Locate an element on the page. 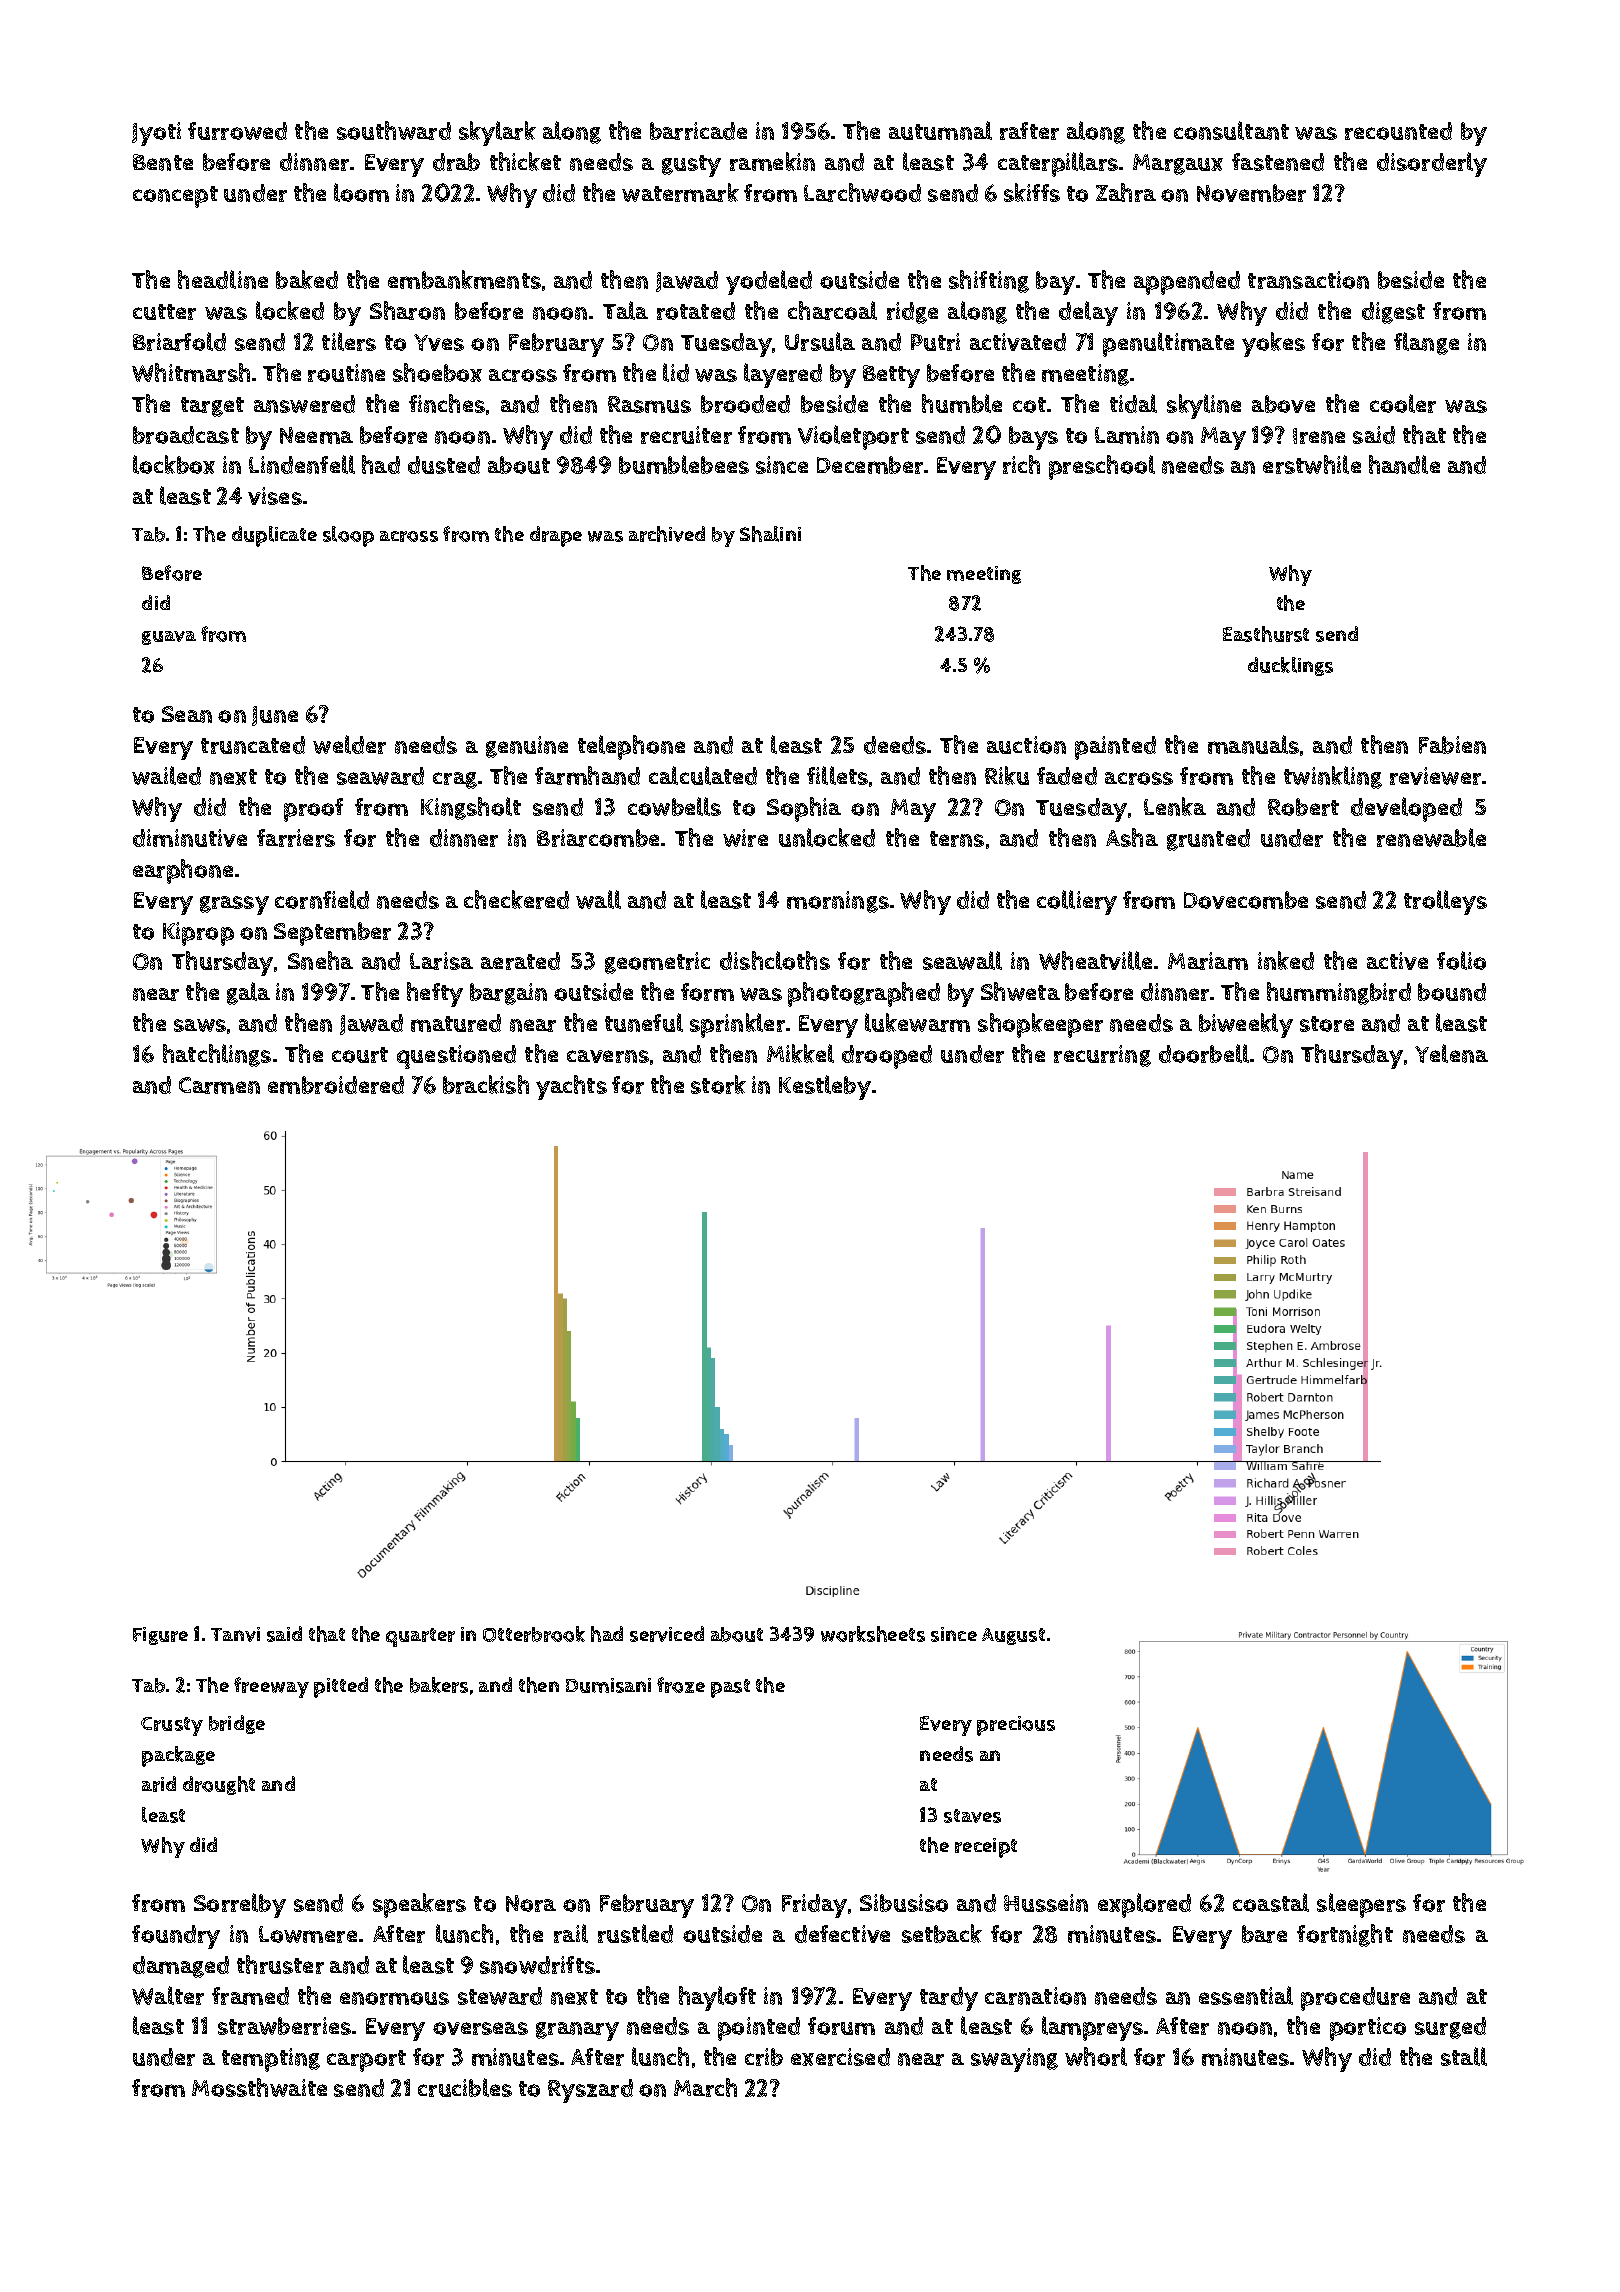 The height and width of the image is (2292, 1620). terns is located at coordinates (957, 839).
